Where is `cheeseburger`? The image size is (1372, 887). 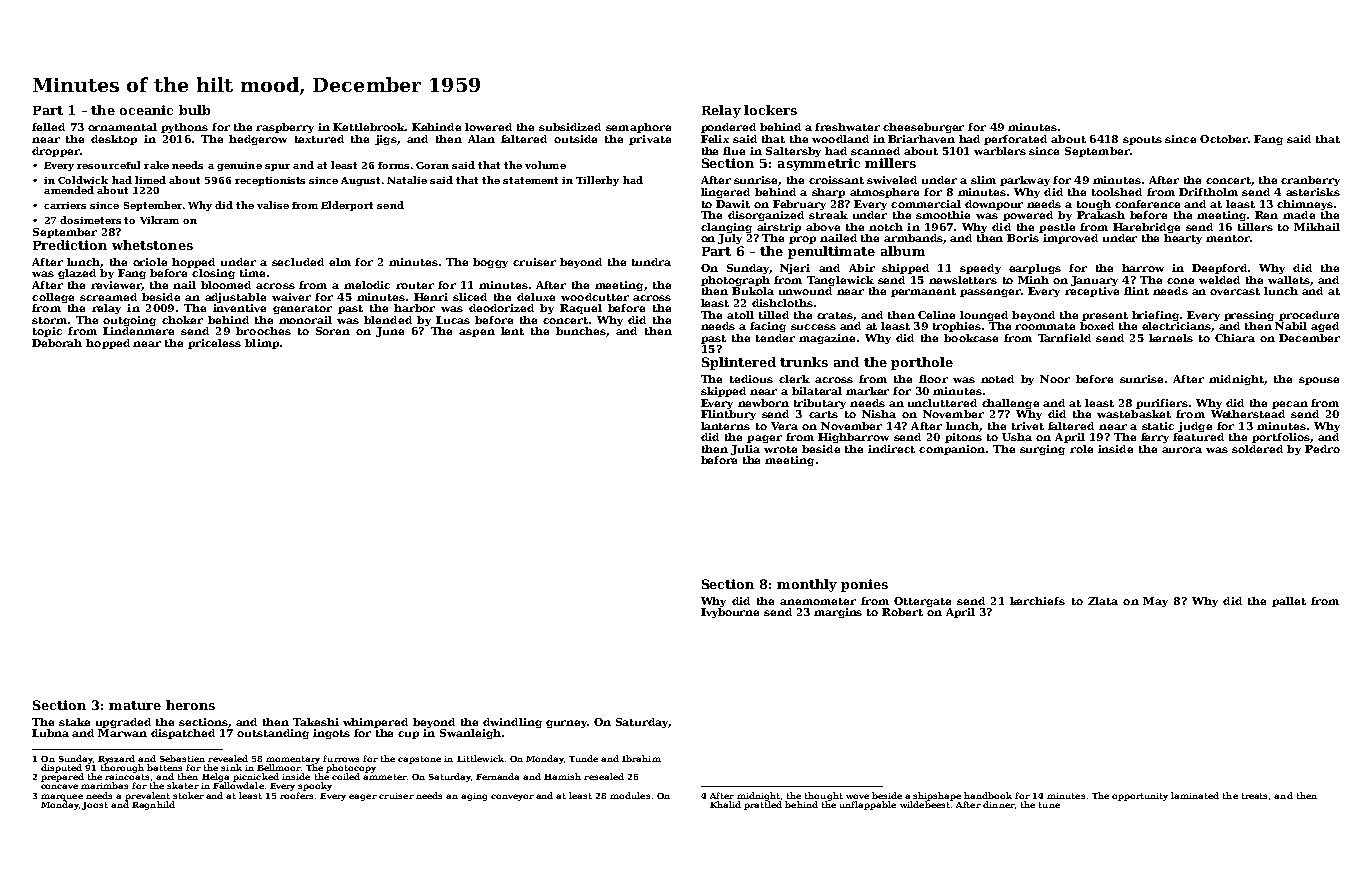 cheeseburger is located at coordinates (923, 128).
